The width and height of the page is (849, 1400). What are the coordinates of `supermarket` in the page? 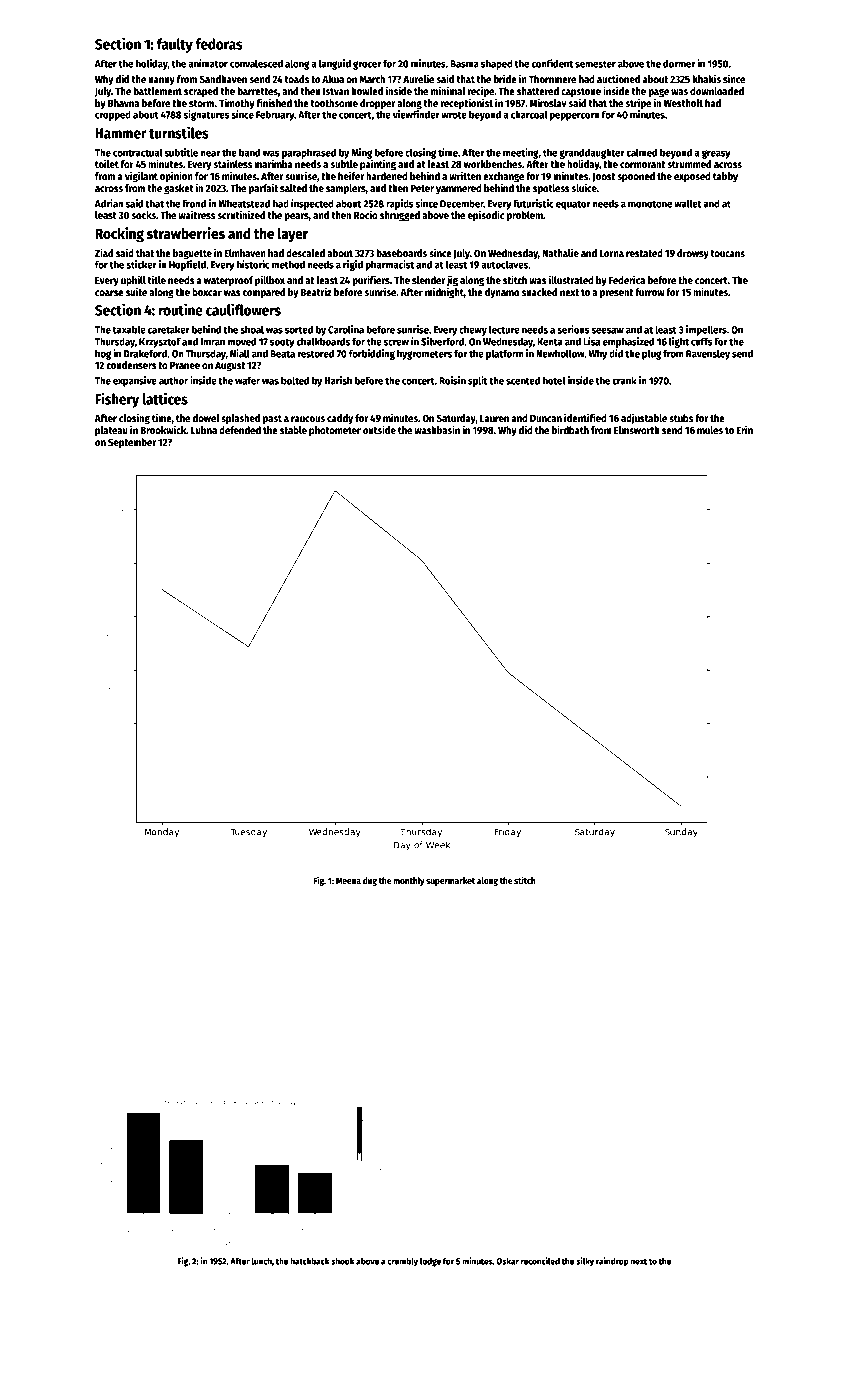 It's located at (450, 881).
